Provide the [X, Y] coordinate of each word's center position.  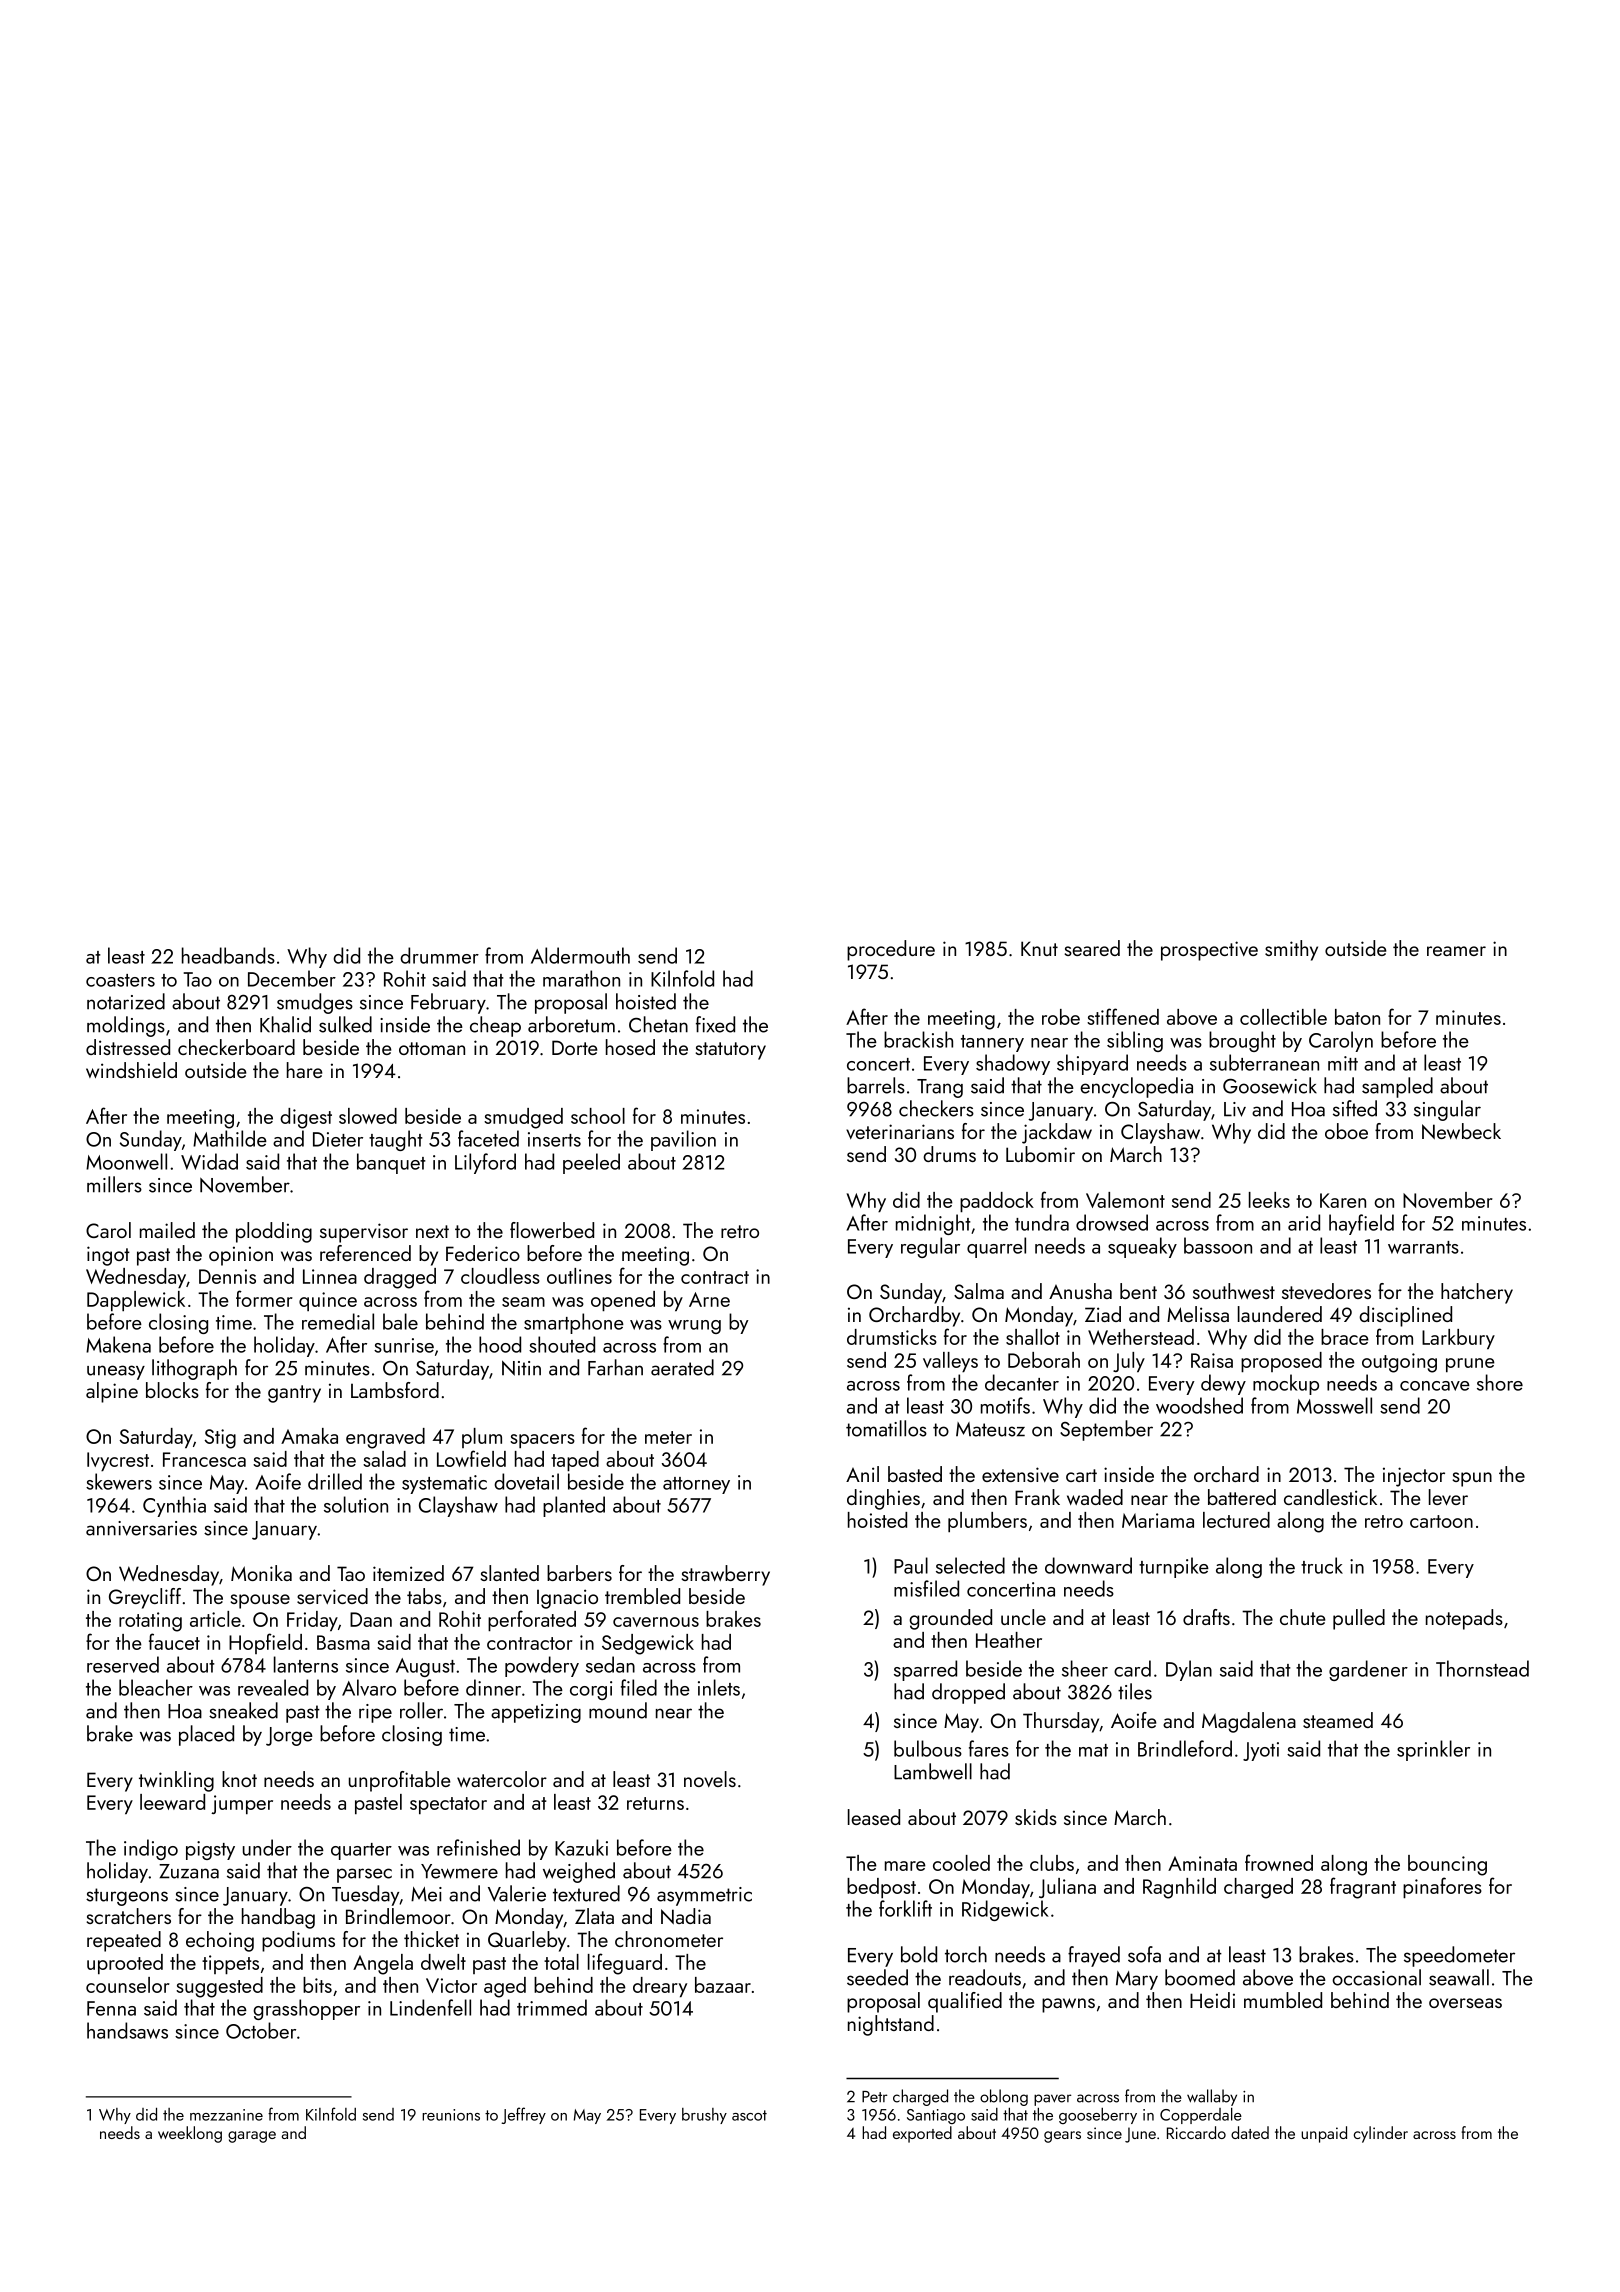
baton [1357, 1017]
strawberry [725, 1575]
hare [305, 1070]
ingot [108, 1256]
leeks [1269, 1200]
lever [1448, 1497]
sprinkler [1433, 1750]
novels [710, 1779]
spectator [448, 1805]
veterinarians [900, 1131]
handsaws [127, 2030]
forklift [905, 1908]
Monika [261, 1573]
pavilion [683, 1140]
